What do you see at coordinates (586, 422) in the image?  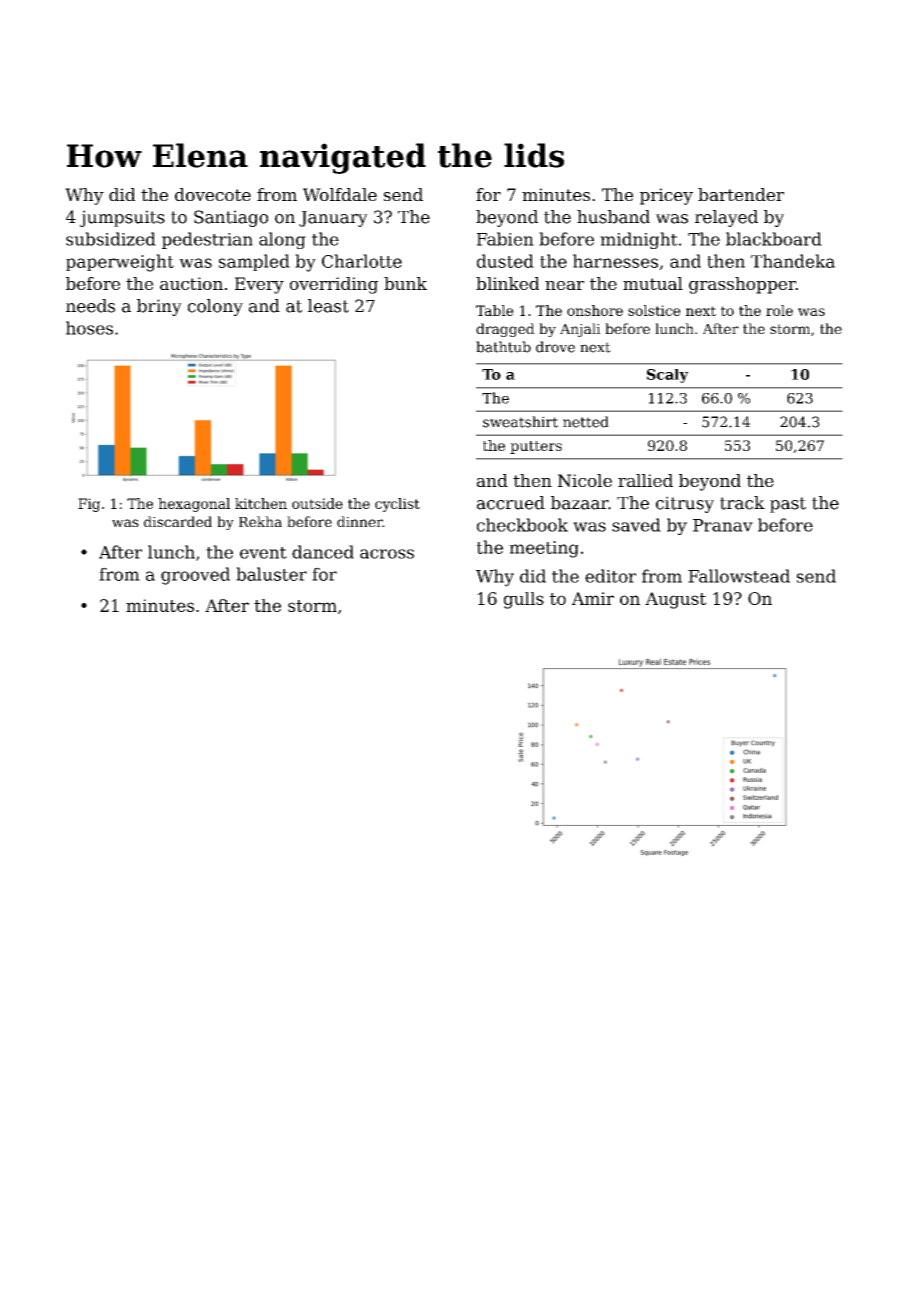 I see `netted` at bounding box center [586, 422].
